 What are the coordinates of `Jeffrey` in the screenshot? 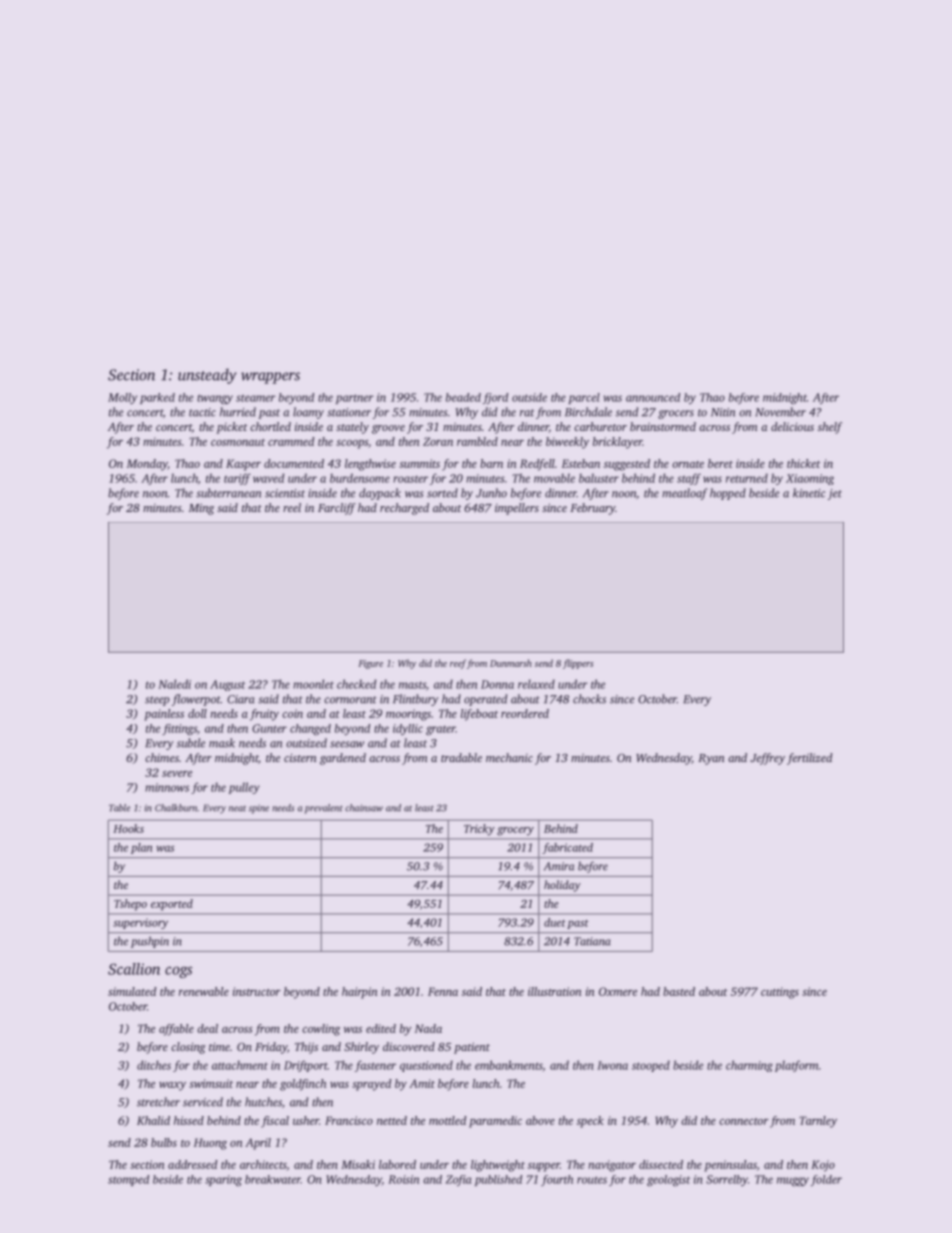 It's located at (767, 759).
